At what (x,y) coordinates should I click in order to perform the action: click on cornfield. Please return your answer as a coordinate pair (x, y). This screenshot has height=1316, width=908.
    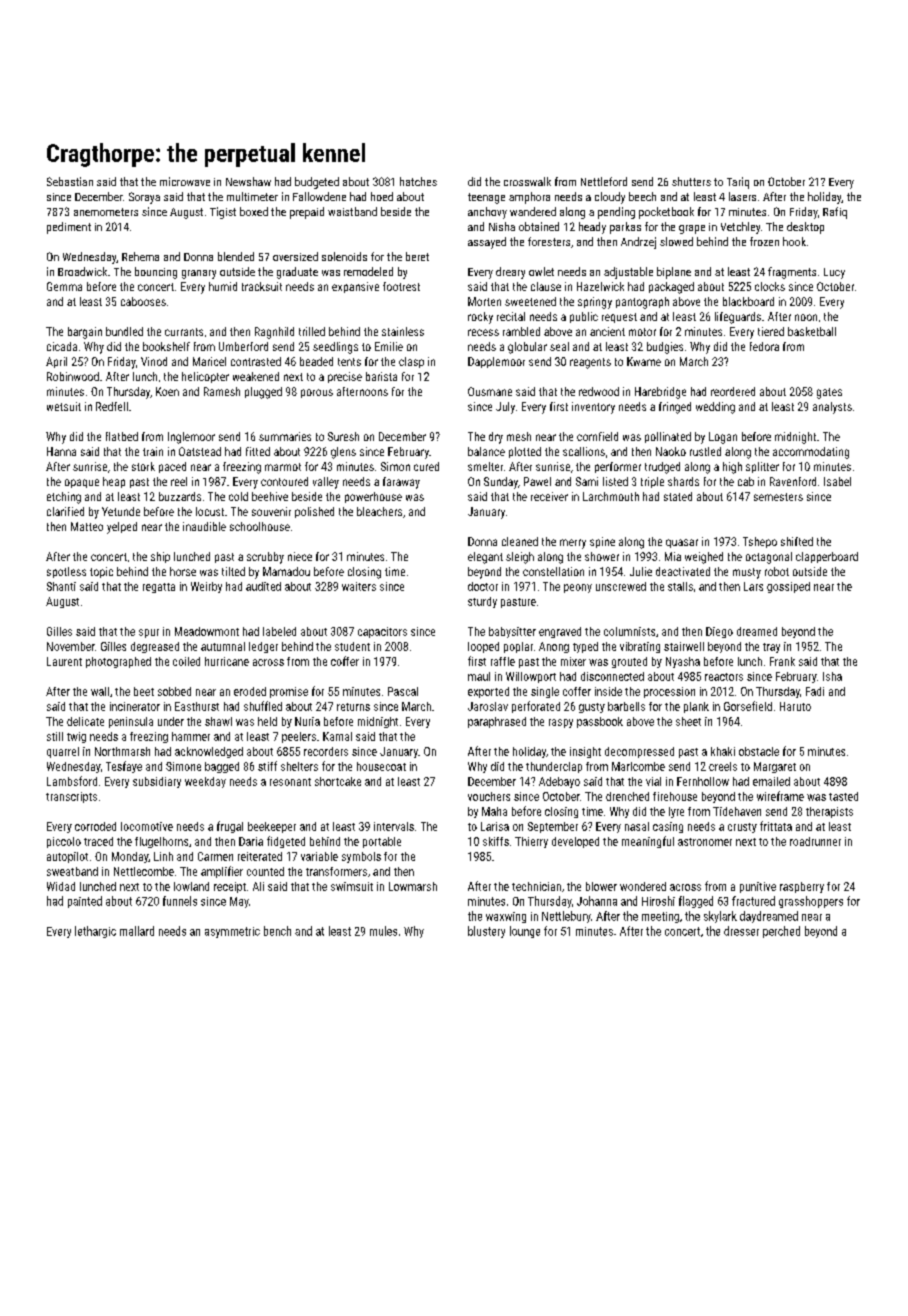
    Looking at the image, I should click on (597, 436).
